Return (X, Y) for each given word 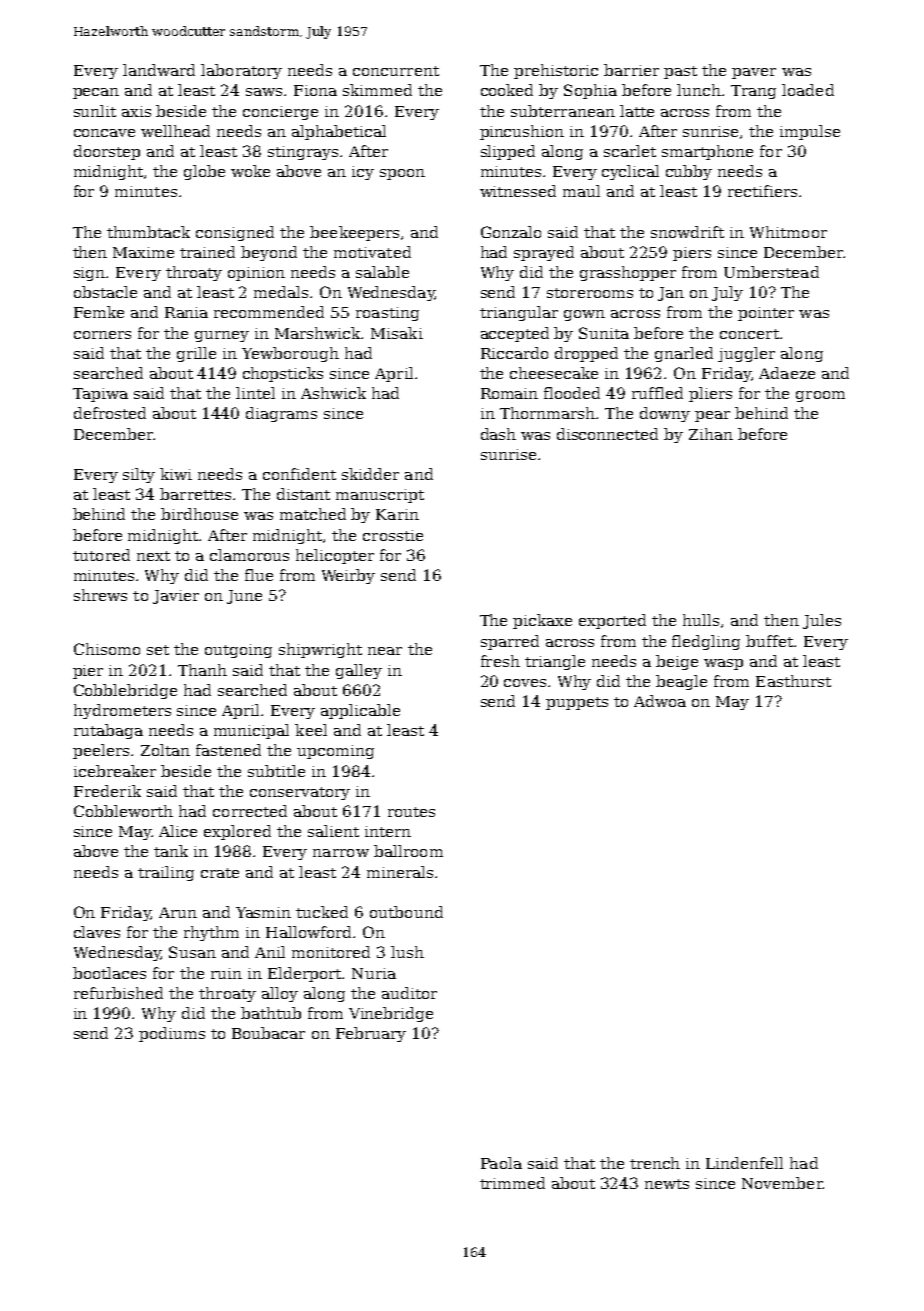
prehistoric (556, 71)
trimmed (512, 1183)
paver (754, 73)
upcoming (335, 752)
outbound (406, 912)
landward (159, 70)
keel (311, 730)
